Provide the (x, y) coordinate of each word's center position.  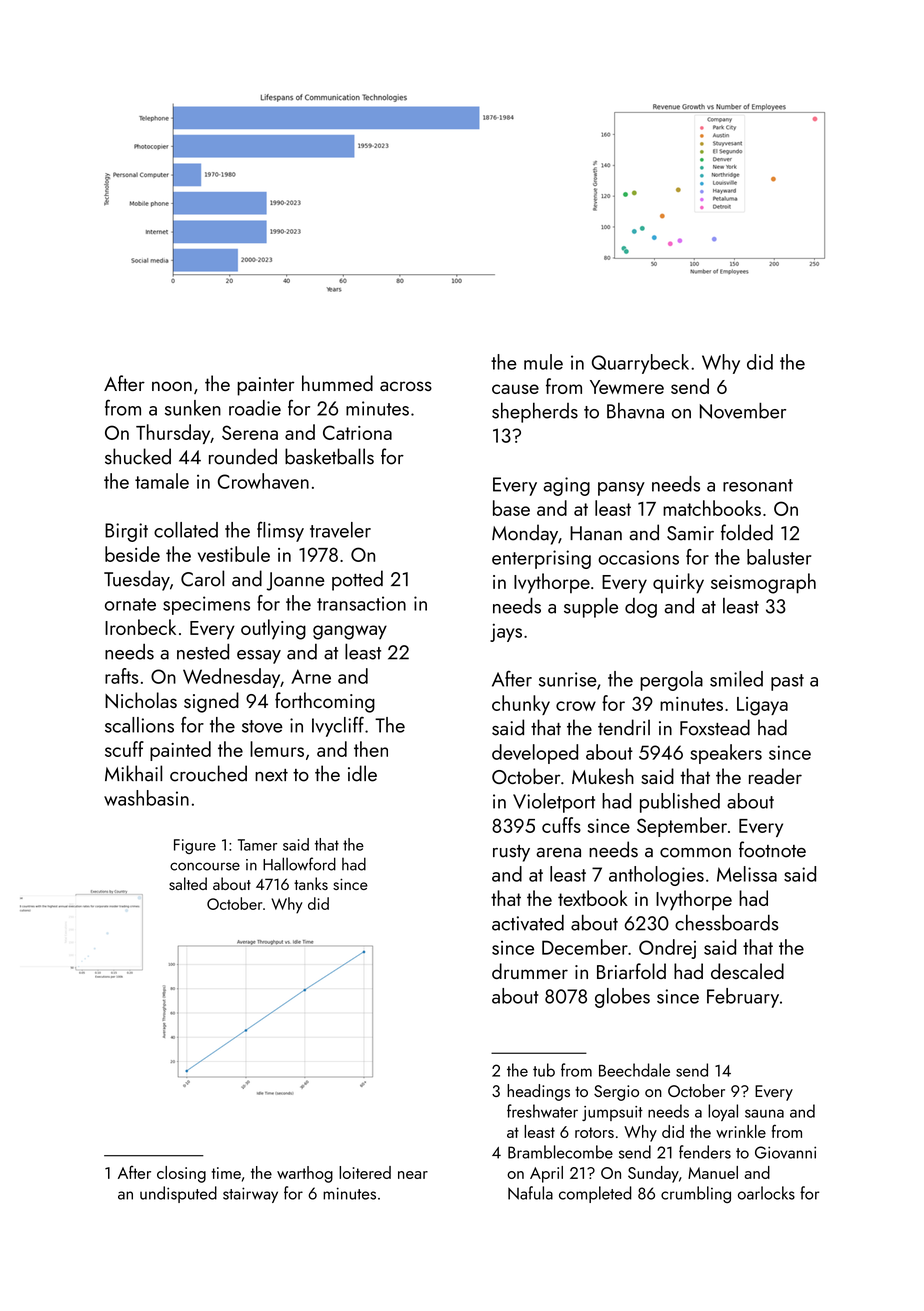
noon (172, 386)
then (371, 749)
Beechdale (634, 1070)
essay (259, 657)
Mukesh (603, 776)
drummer (530, 971)
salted (188, 883)
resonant (758, 485)
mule (543, 362)
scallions (139, 725)
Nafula (530, 1193)
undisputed (178, 1194)
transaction (361, 603)
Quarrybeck (640, 364)
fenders (705, 1152)
